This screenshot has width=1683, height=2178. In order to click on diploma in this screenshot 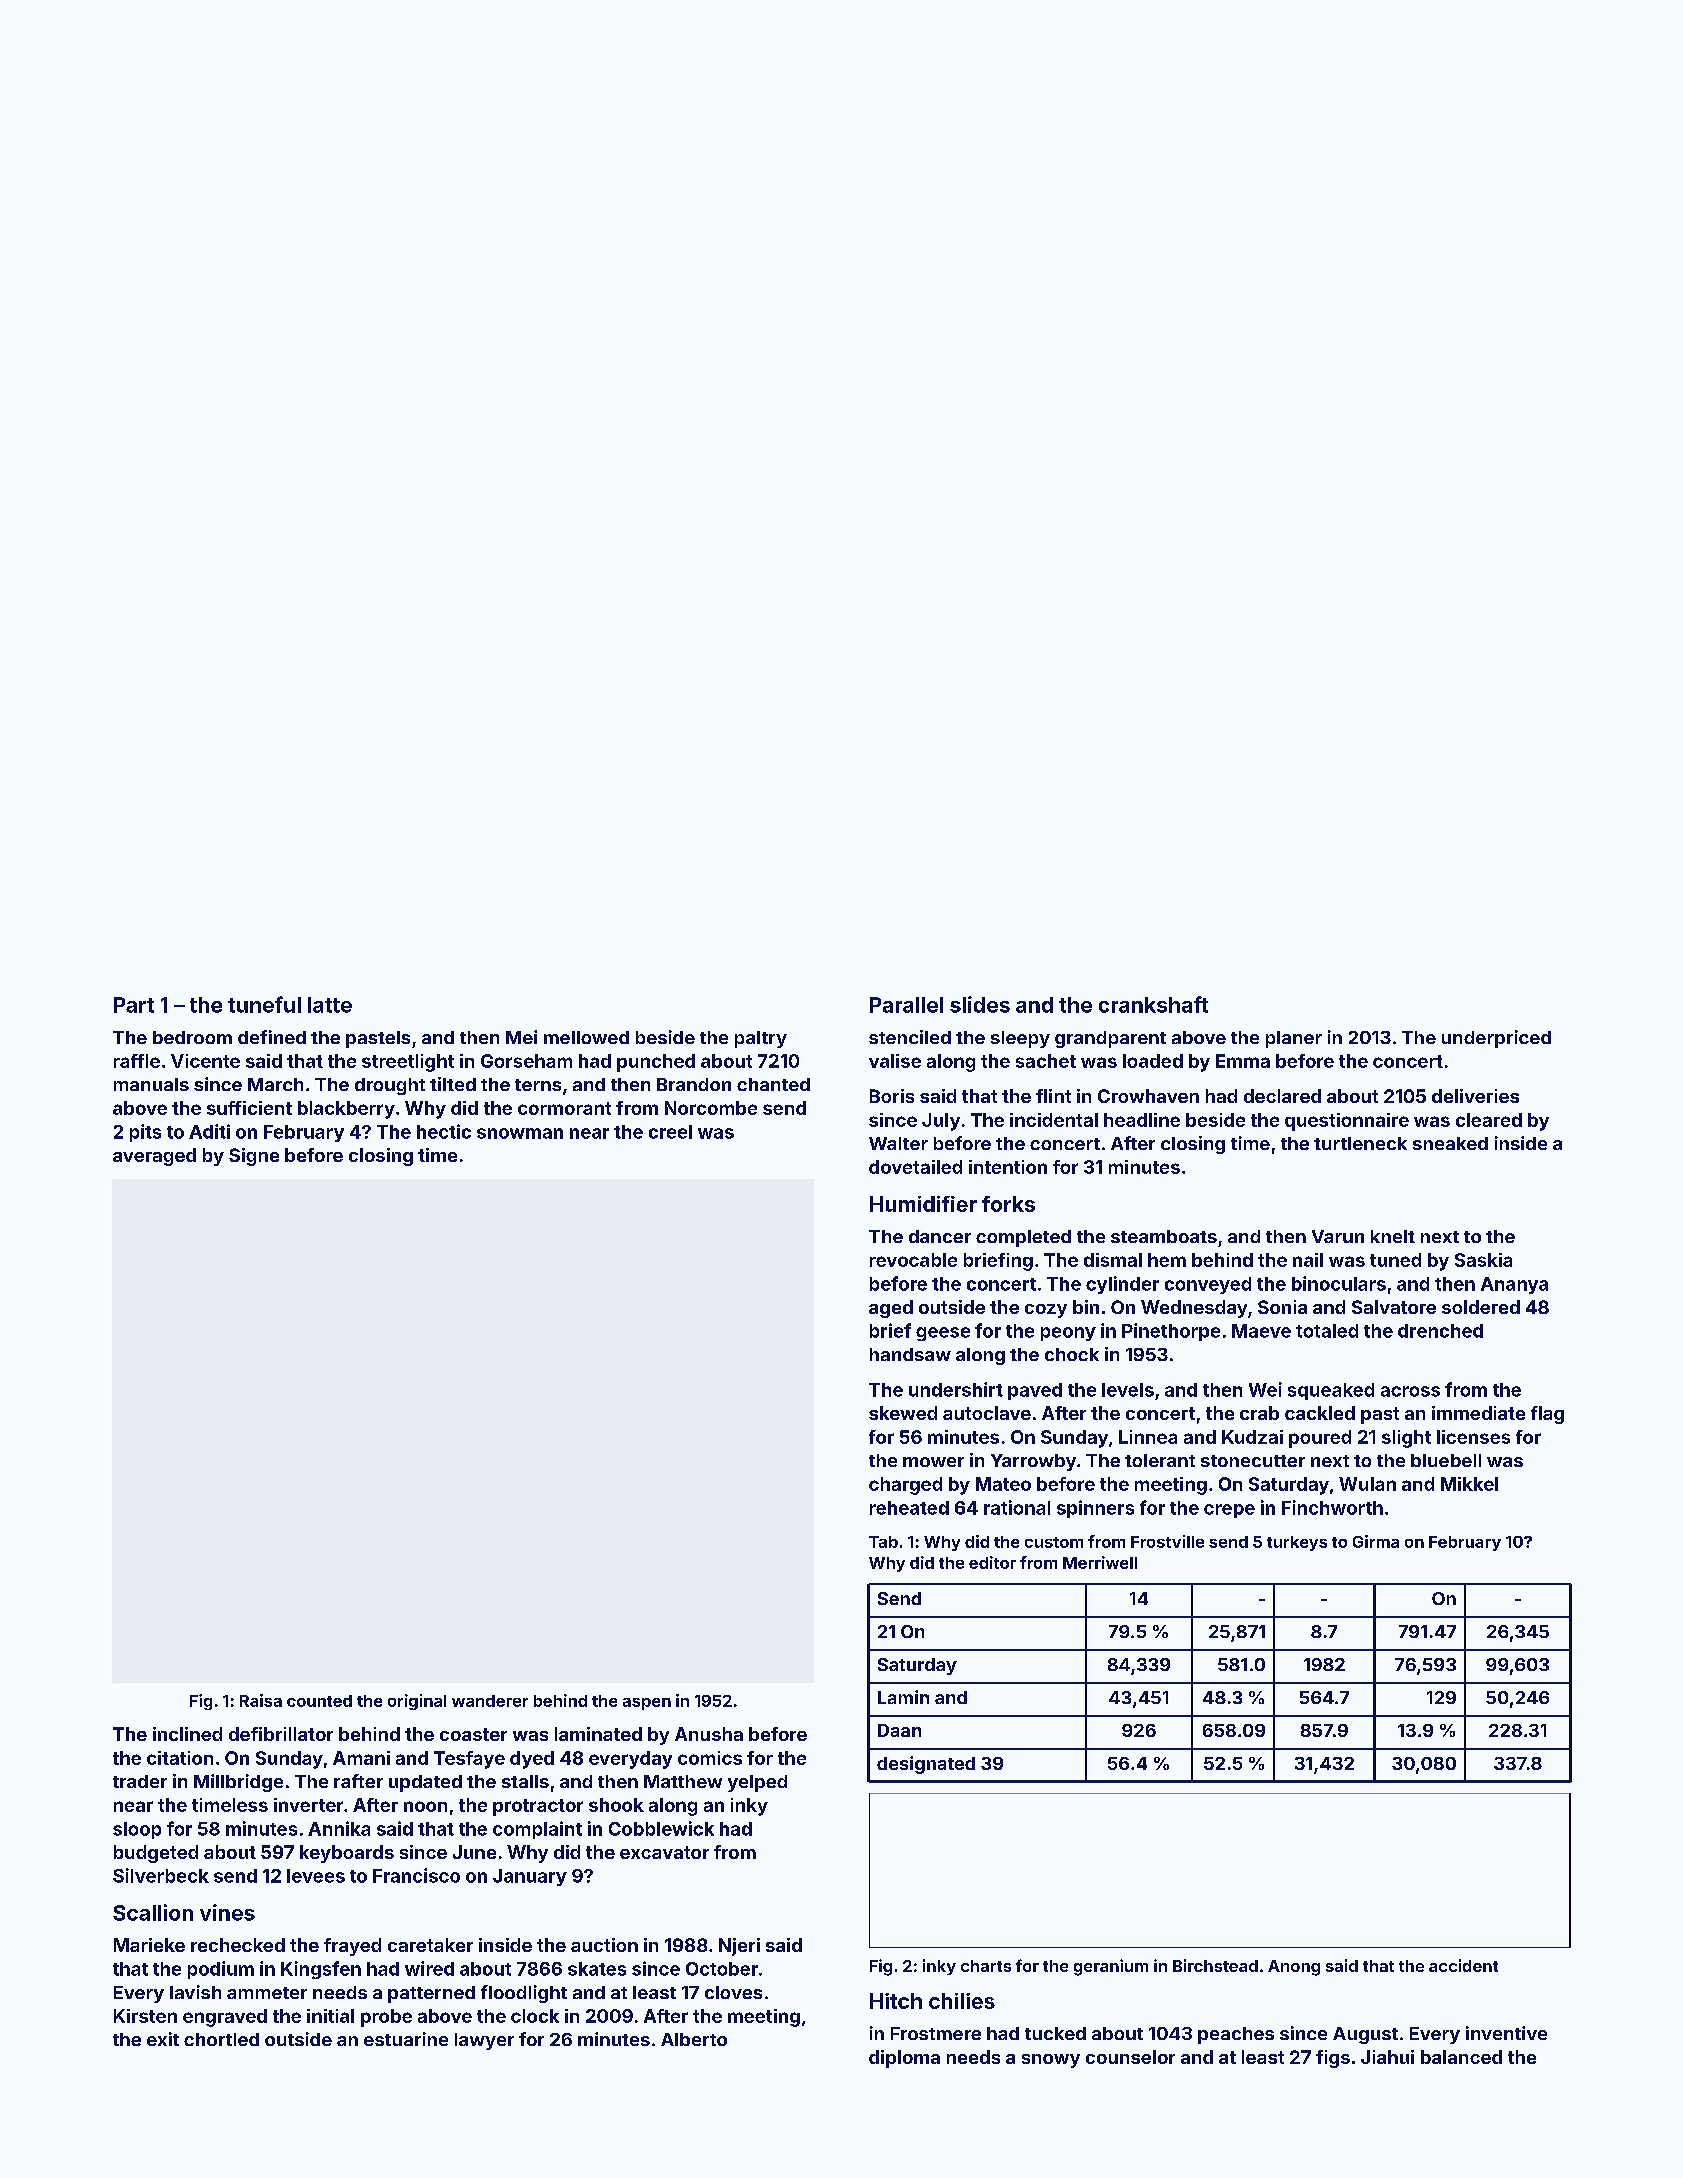, I will do `click(904, 2059)`.
